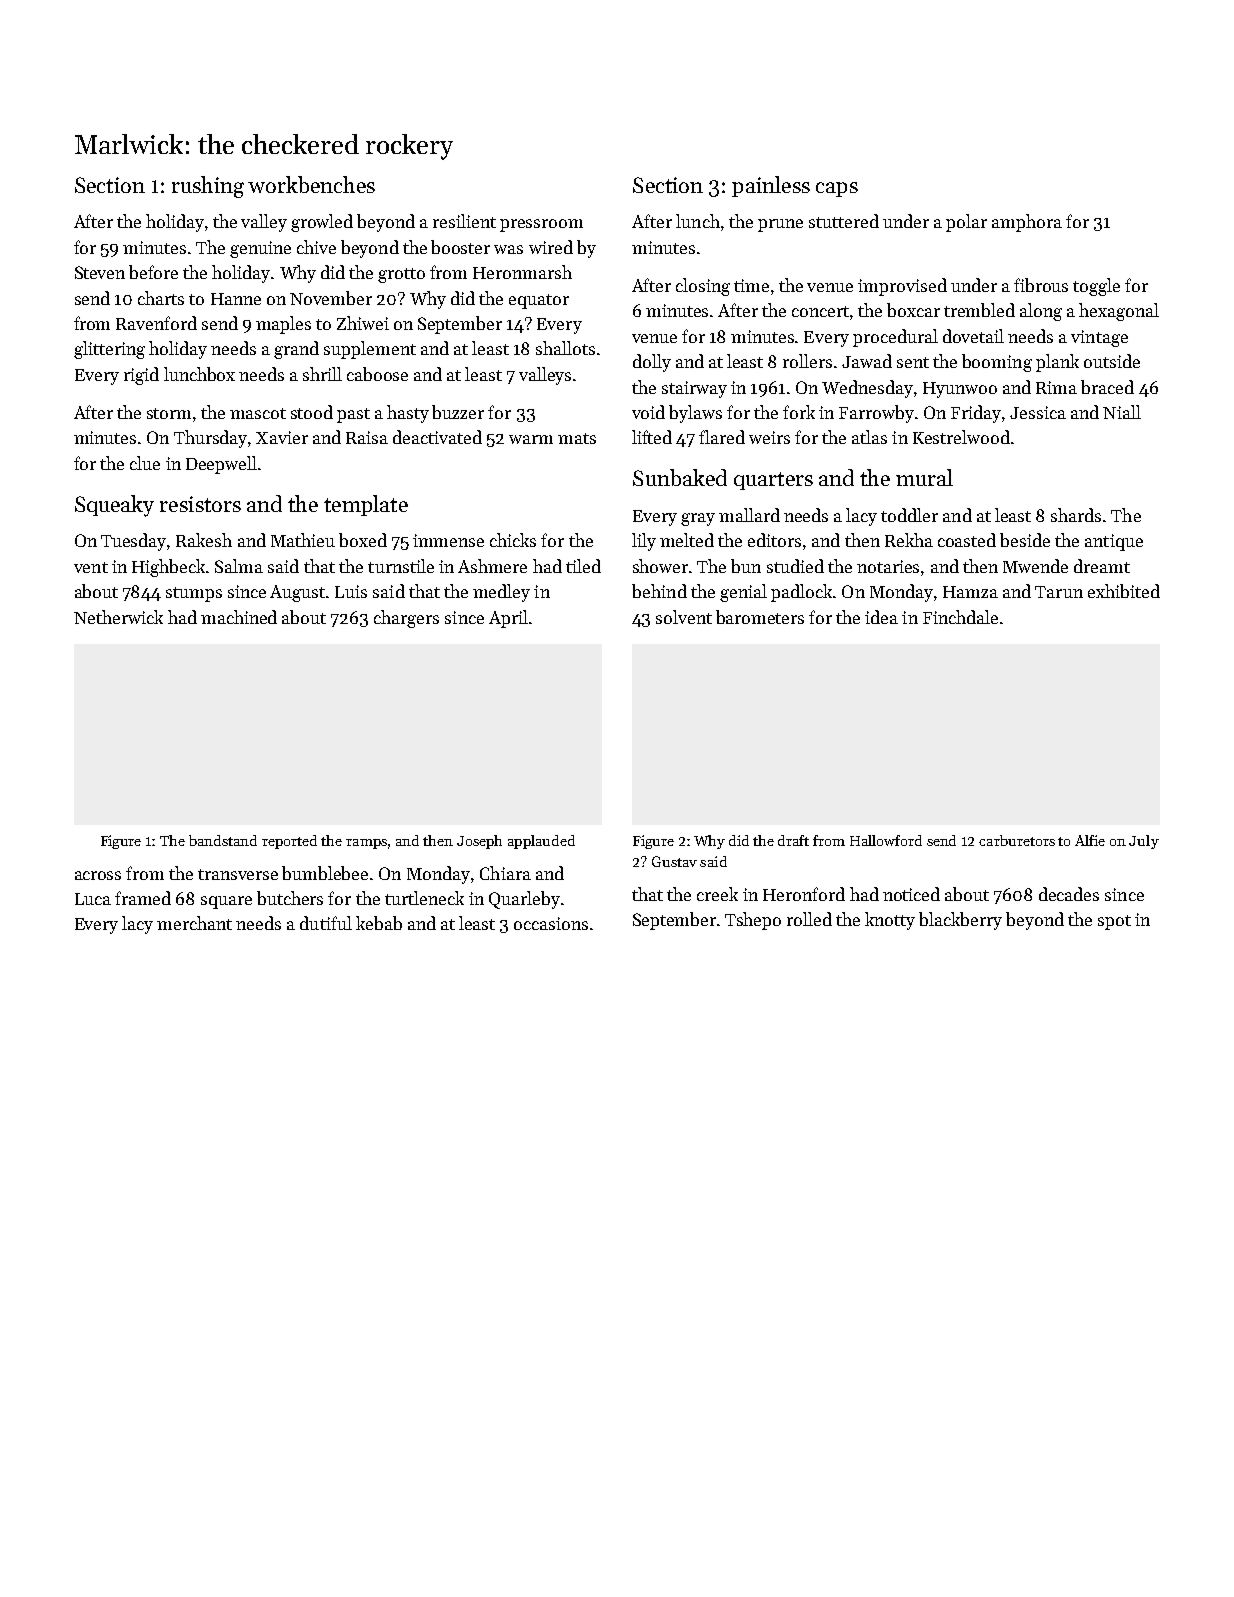 Image resolution: width=1234 pixels, height=1597 pixels. Describe the element at coordinates (114, 506) in the page. I see `Squeaky` at that location.
